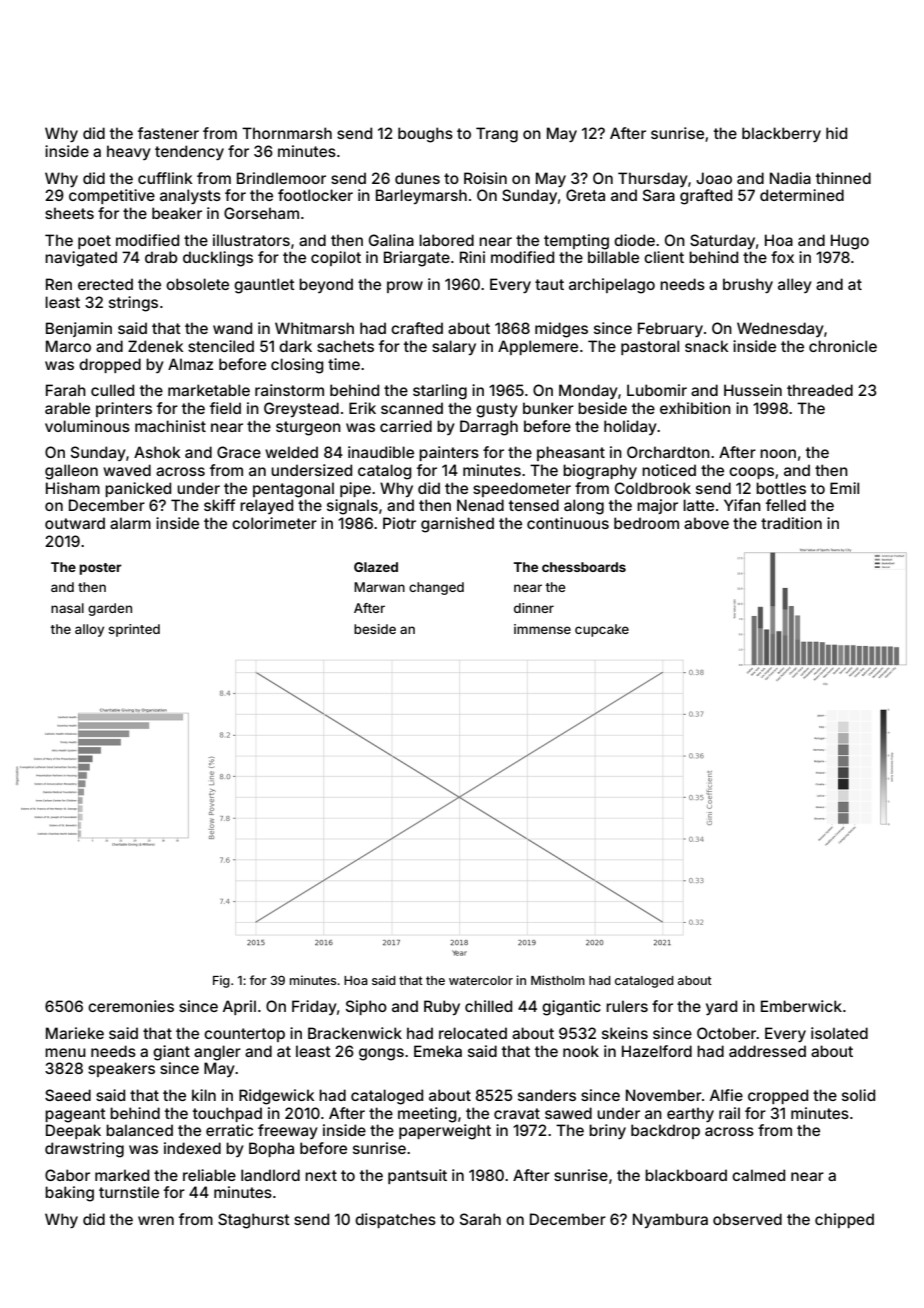 The width and height of the screenshot is (924, 1308). I want to click on cufflink, so click(165, 178).
